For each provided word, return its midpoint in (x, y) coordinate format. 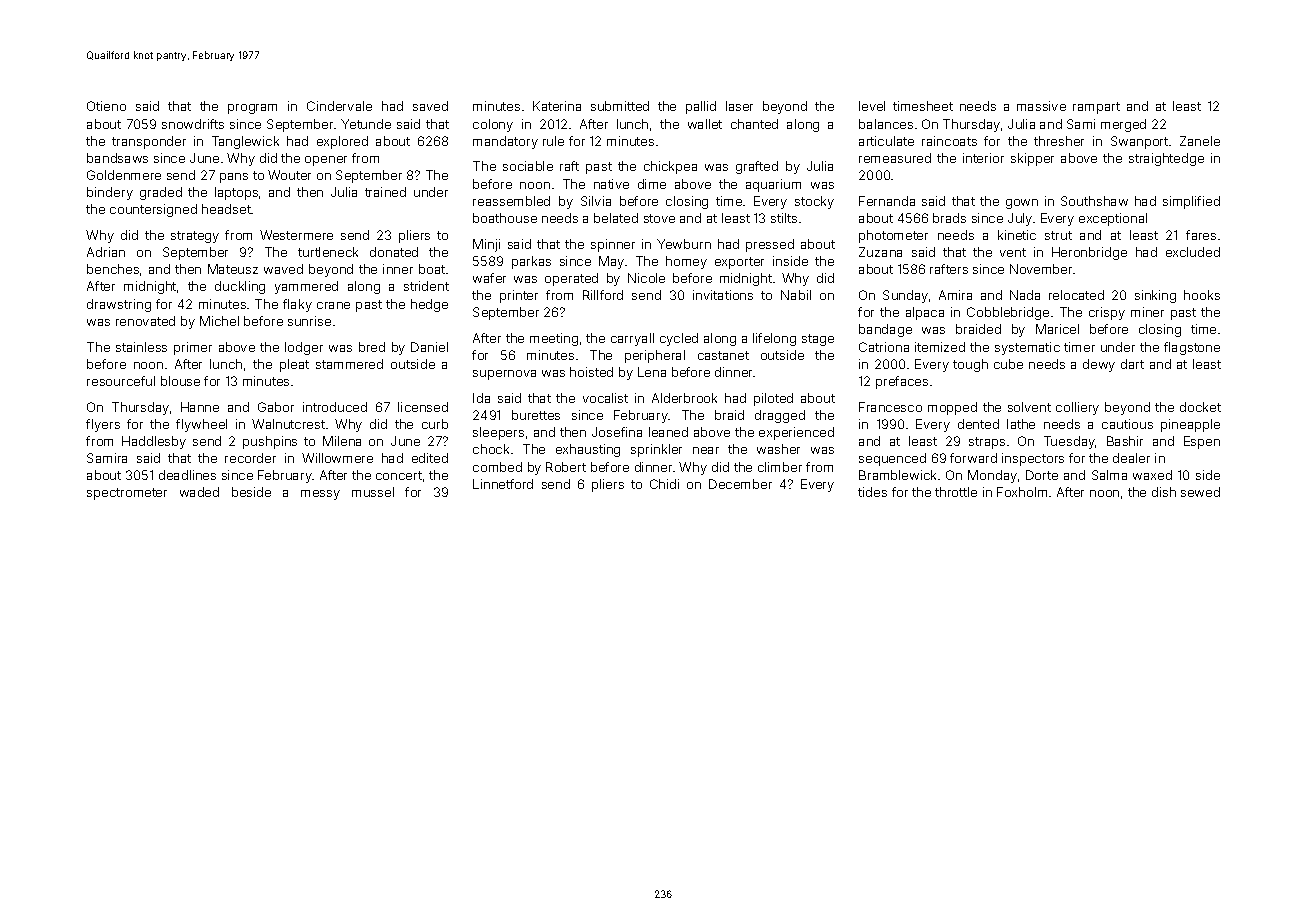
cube (1008, 364)
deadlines (187, 475)
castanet (723, 355)
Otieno (106, 106)
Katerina (557, 106)
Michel (219, 321)
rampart (1096, 108)
